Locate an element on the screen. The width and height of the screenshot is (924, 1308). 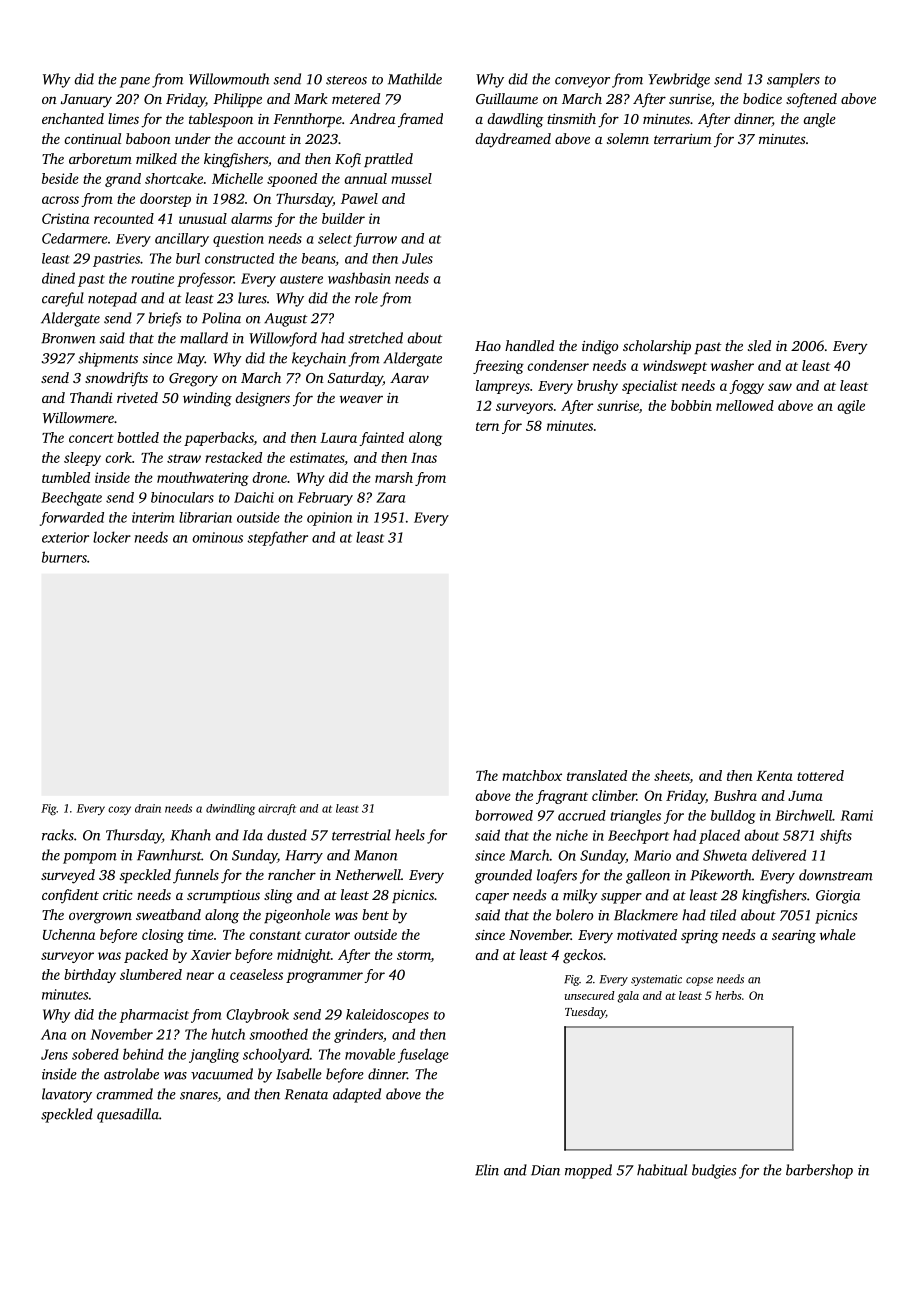
caper is located at coordinates (492, 898).
